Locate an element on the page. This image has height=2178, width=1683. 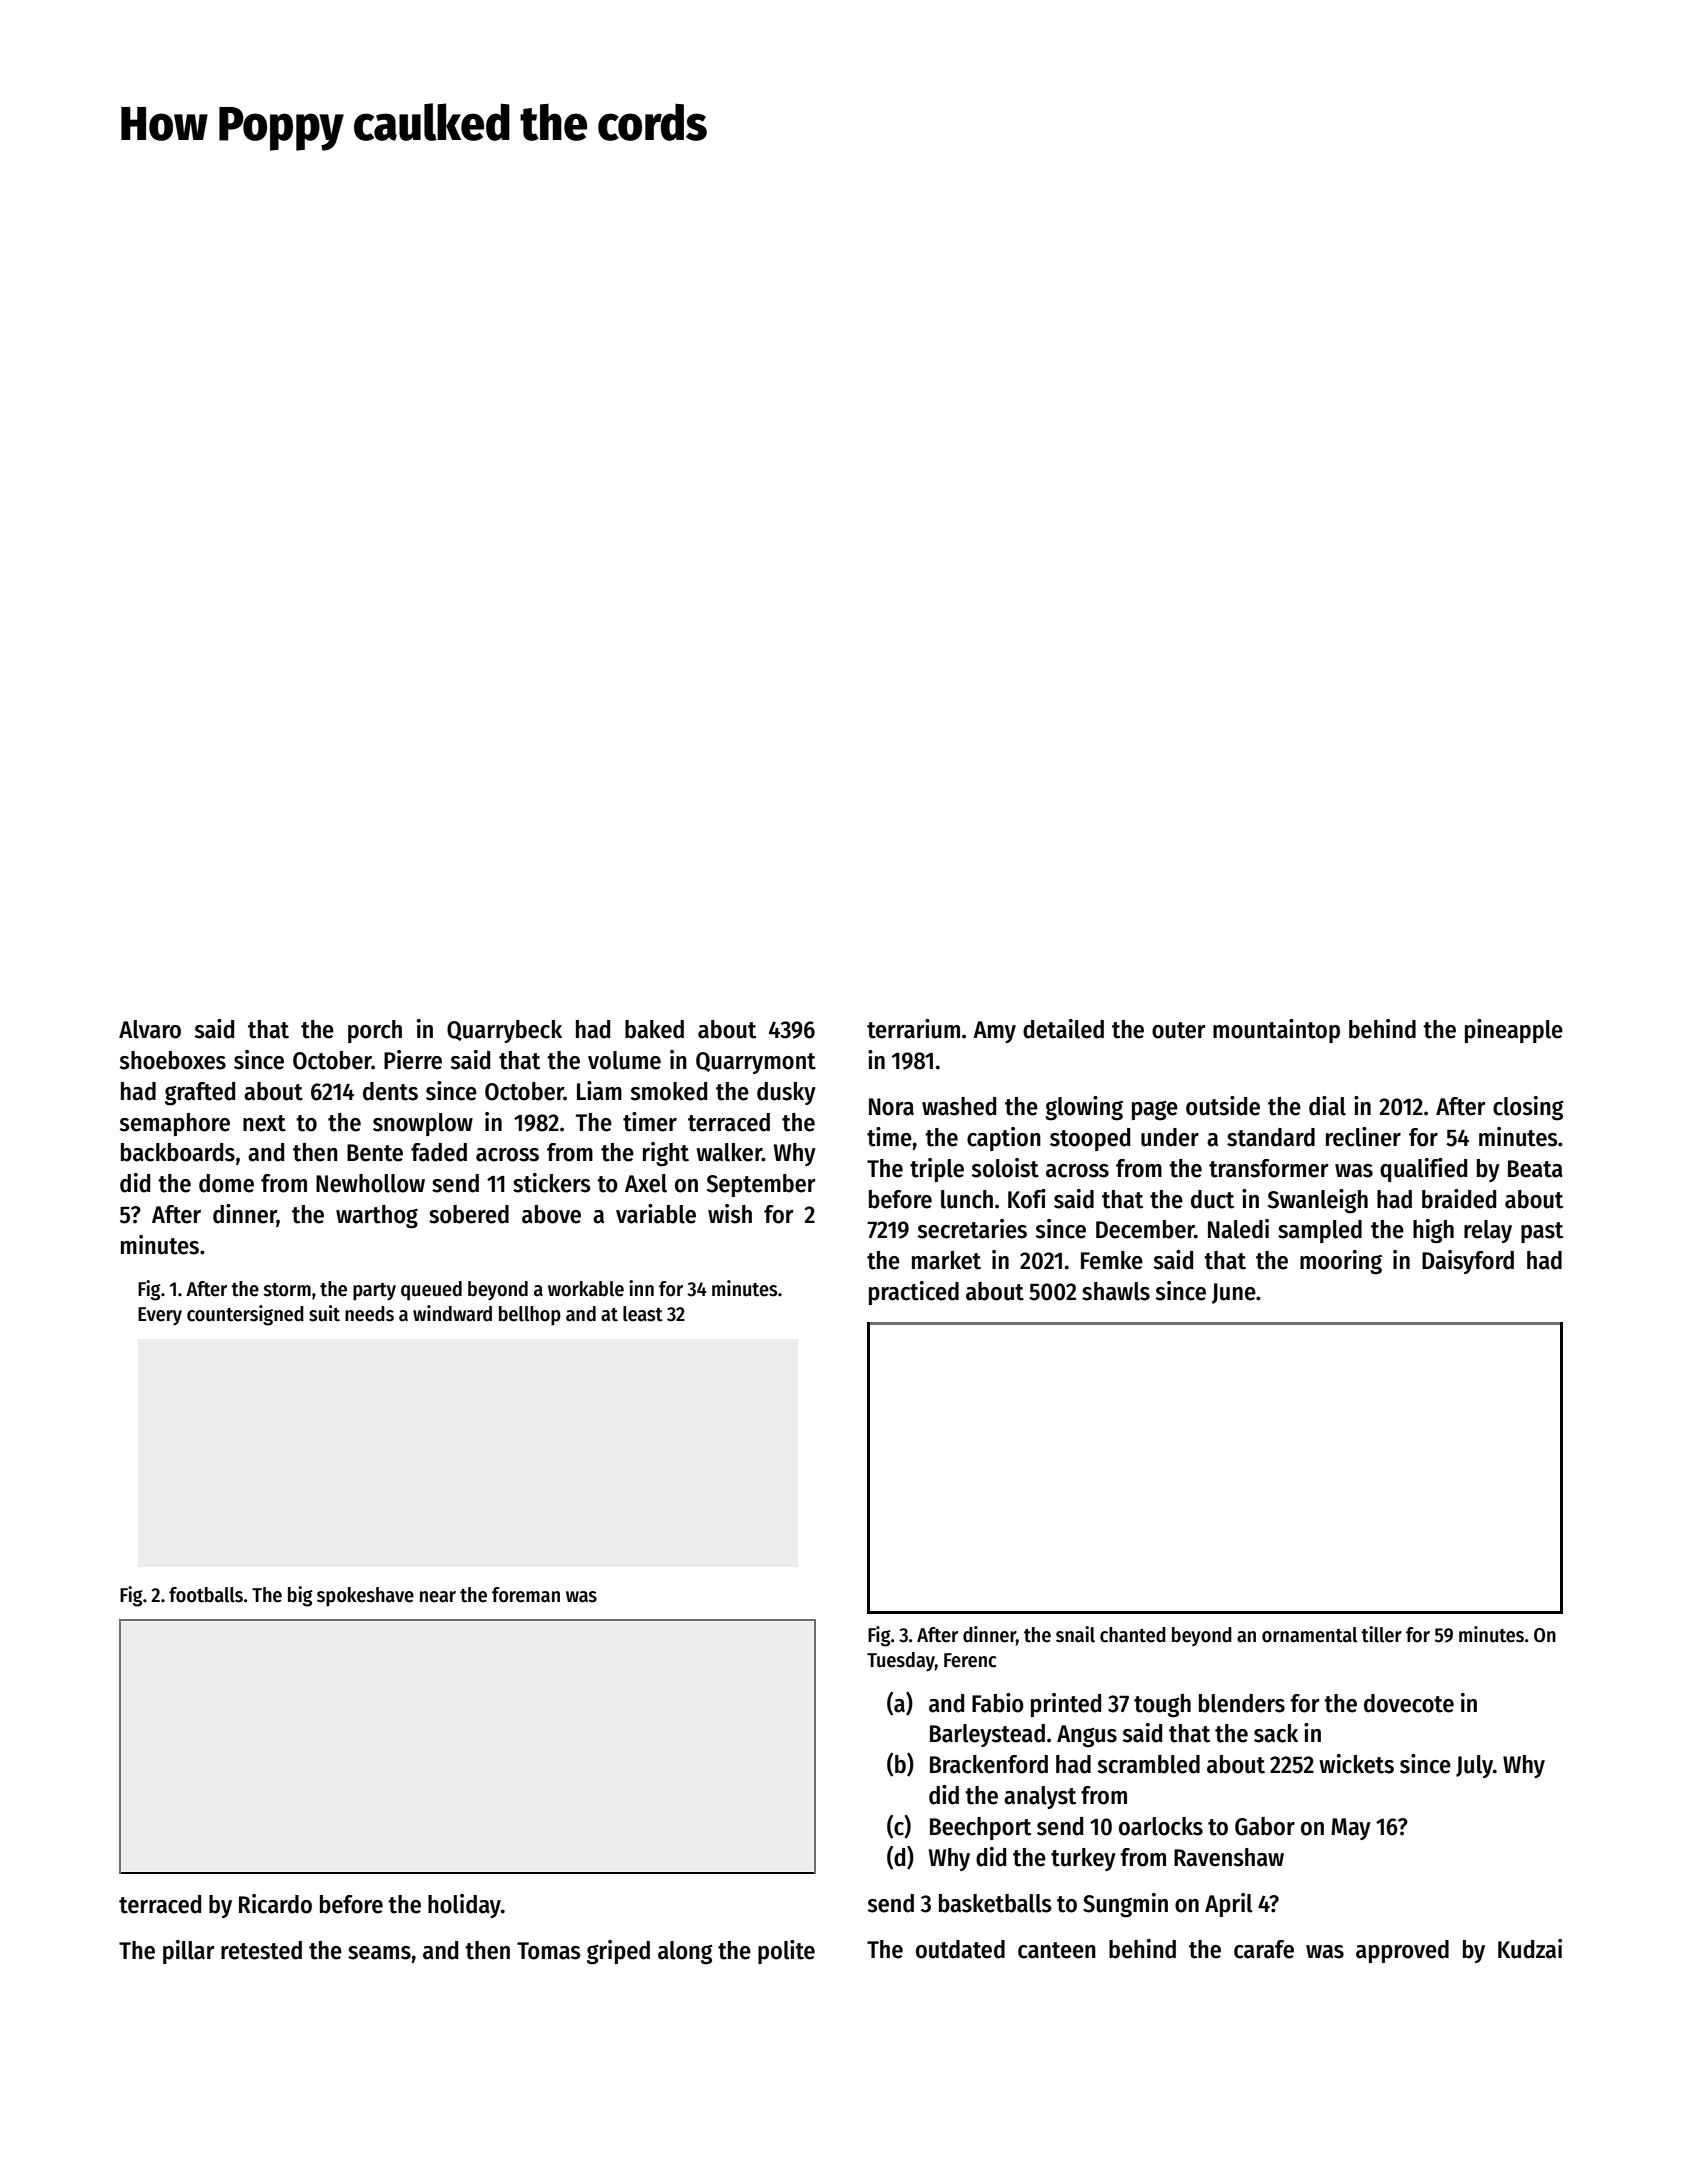
least is located at coordinates (643, 1314).
